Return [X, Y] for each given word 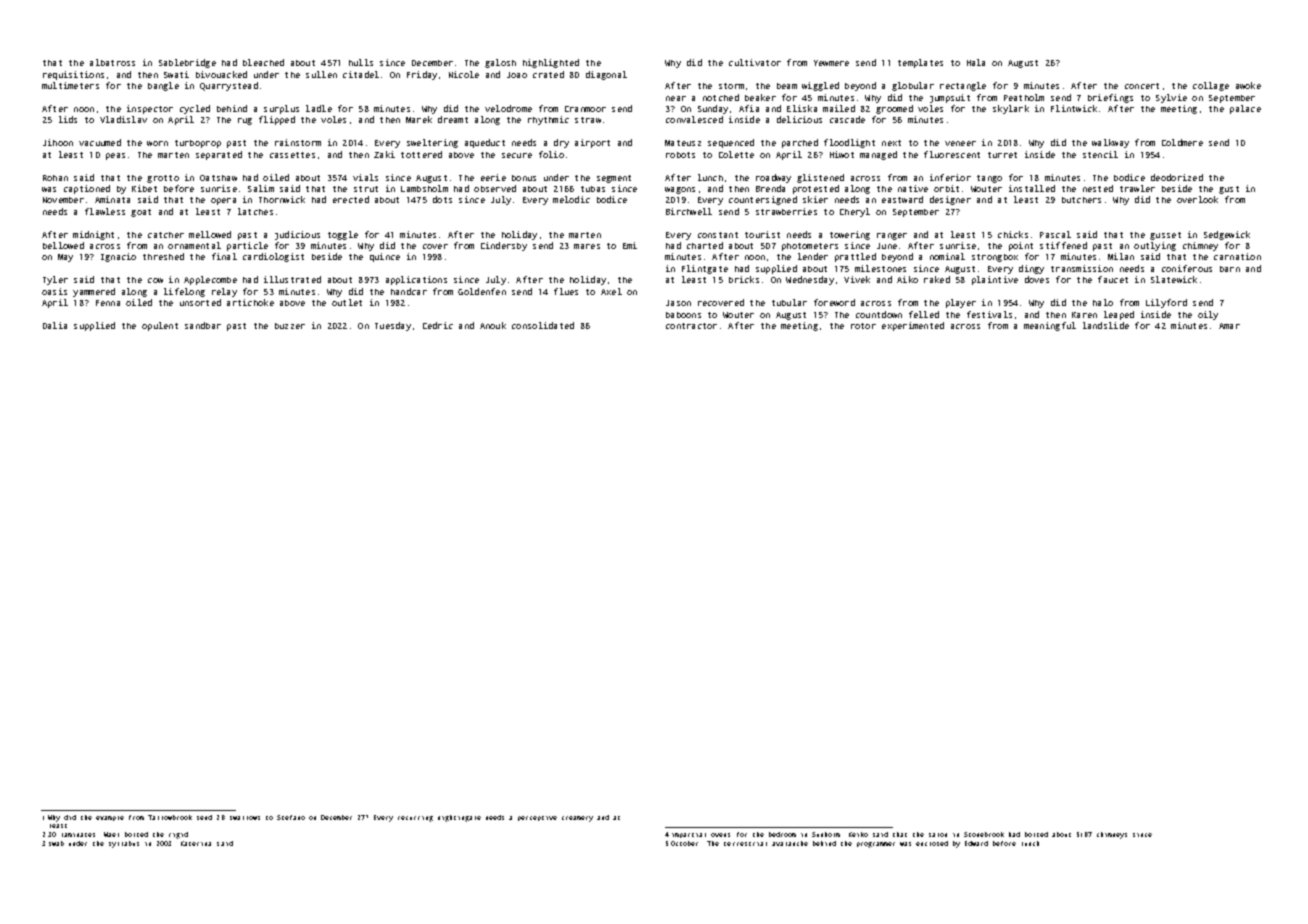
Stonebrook [984, 834]
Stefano [291, 817]
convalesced [694, 119]
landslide [1106, 325]
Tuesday [393, 326]
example [110, 818]
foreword [834, 302]
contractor [691, 326]
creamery [577, 819]
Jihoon [58, 142]
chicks [1013, 234]
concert [1142, 86]
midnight [93, 235]
